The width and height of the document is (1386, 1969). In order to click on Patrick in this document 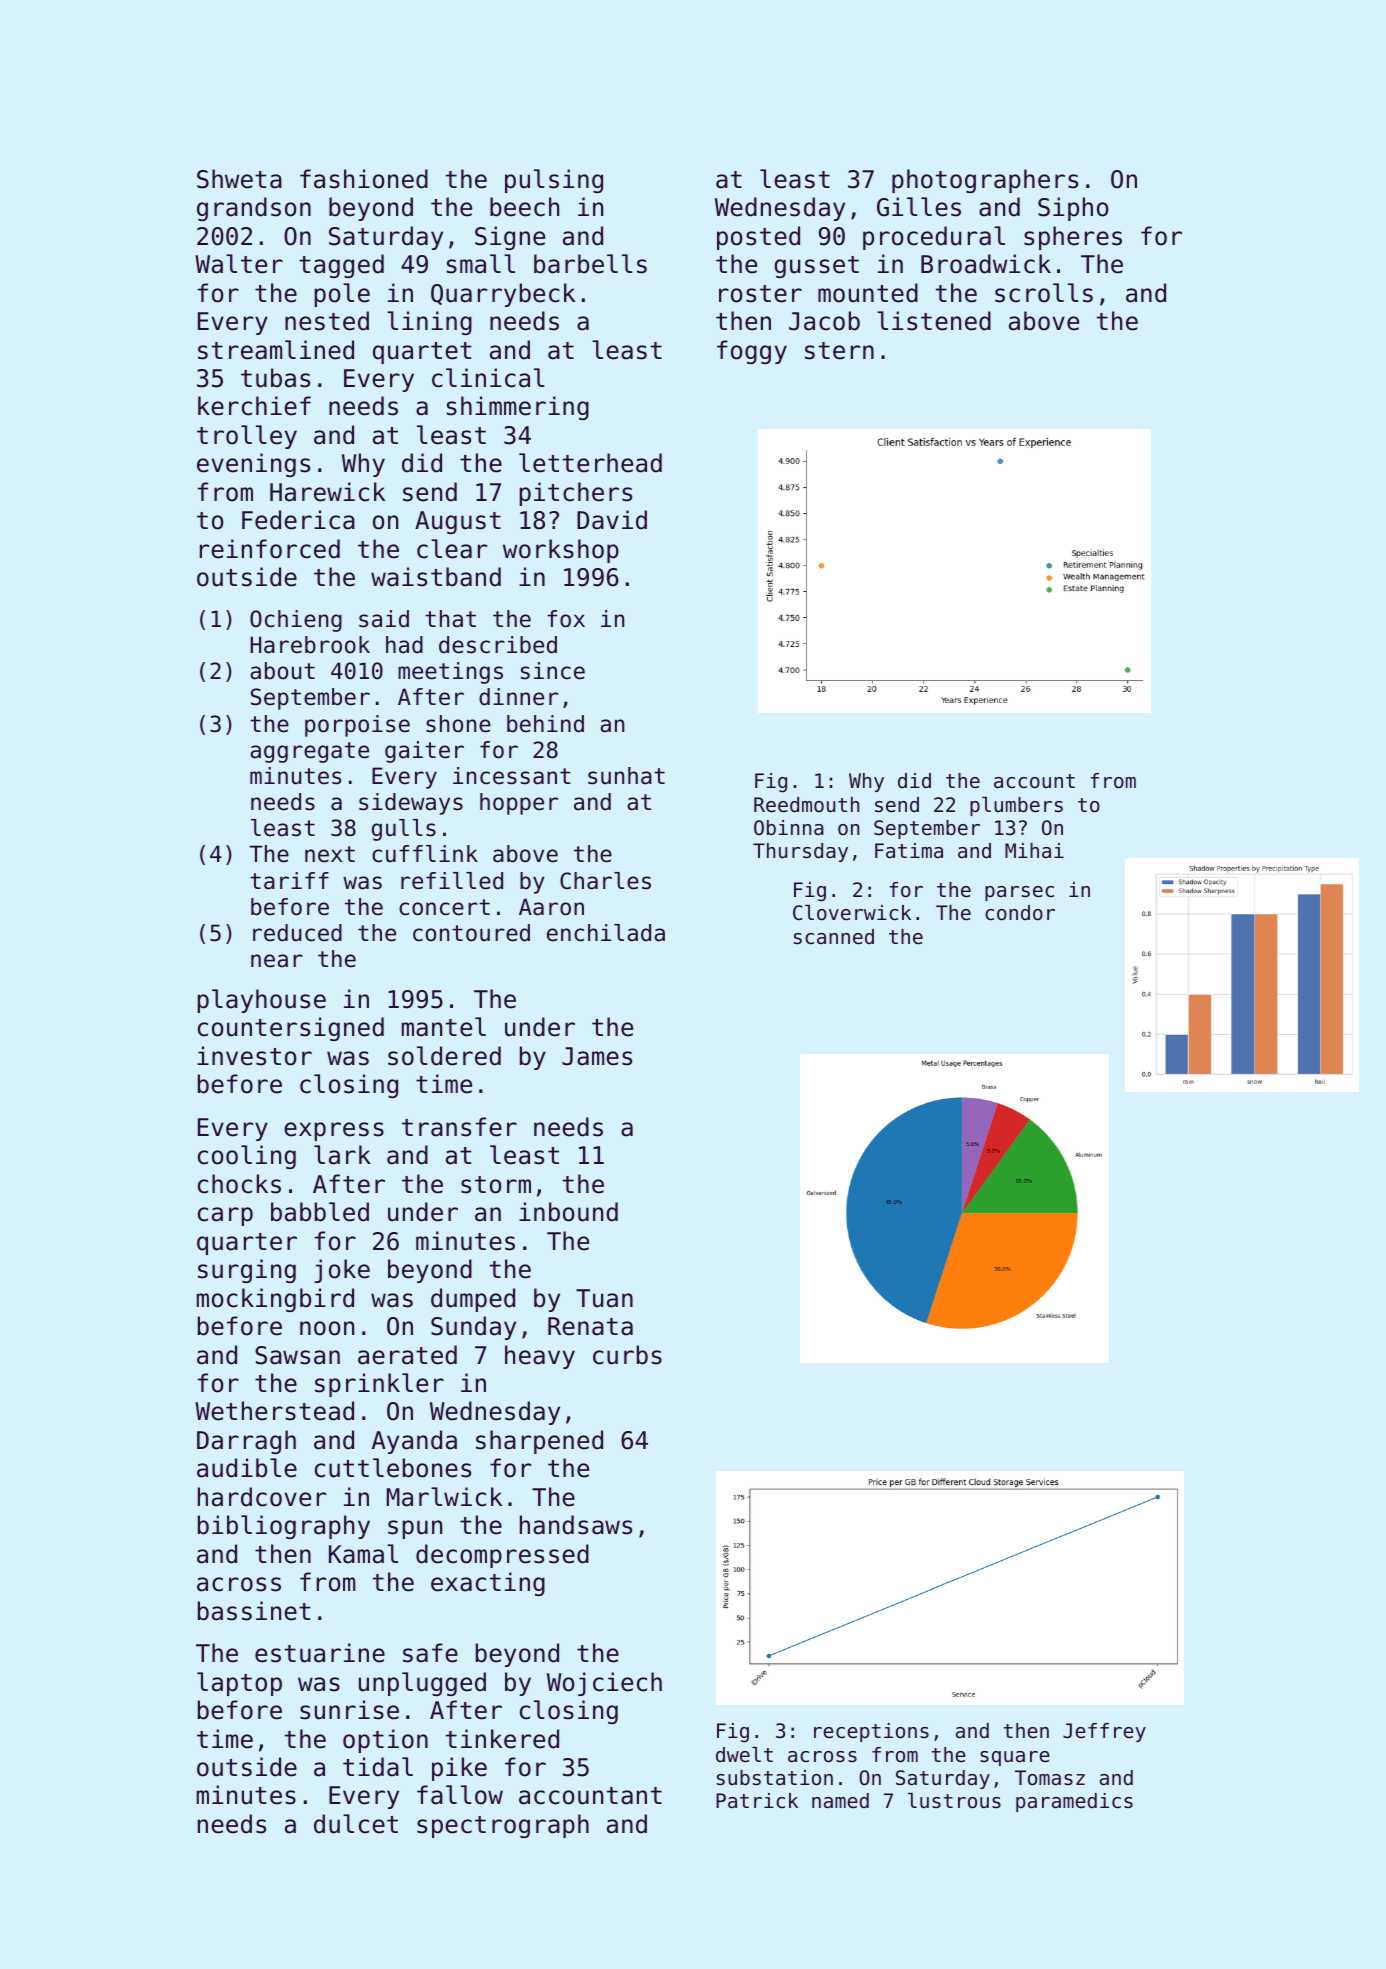, I will do `click(757, 1800)`.
